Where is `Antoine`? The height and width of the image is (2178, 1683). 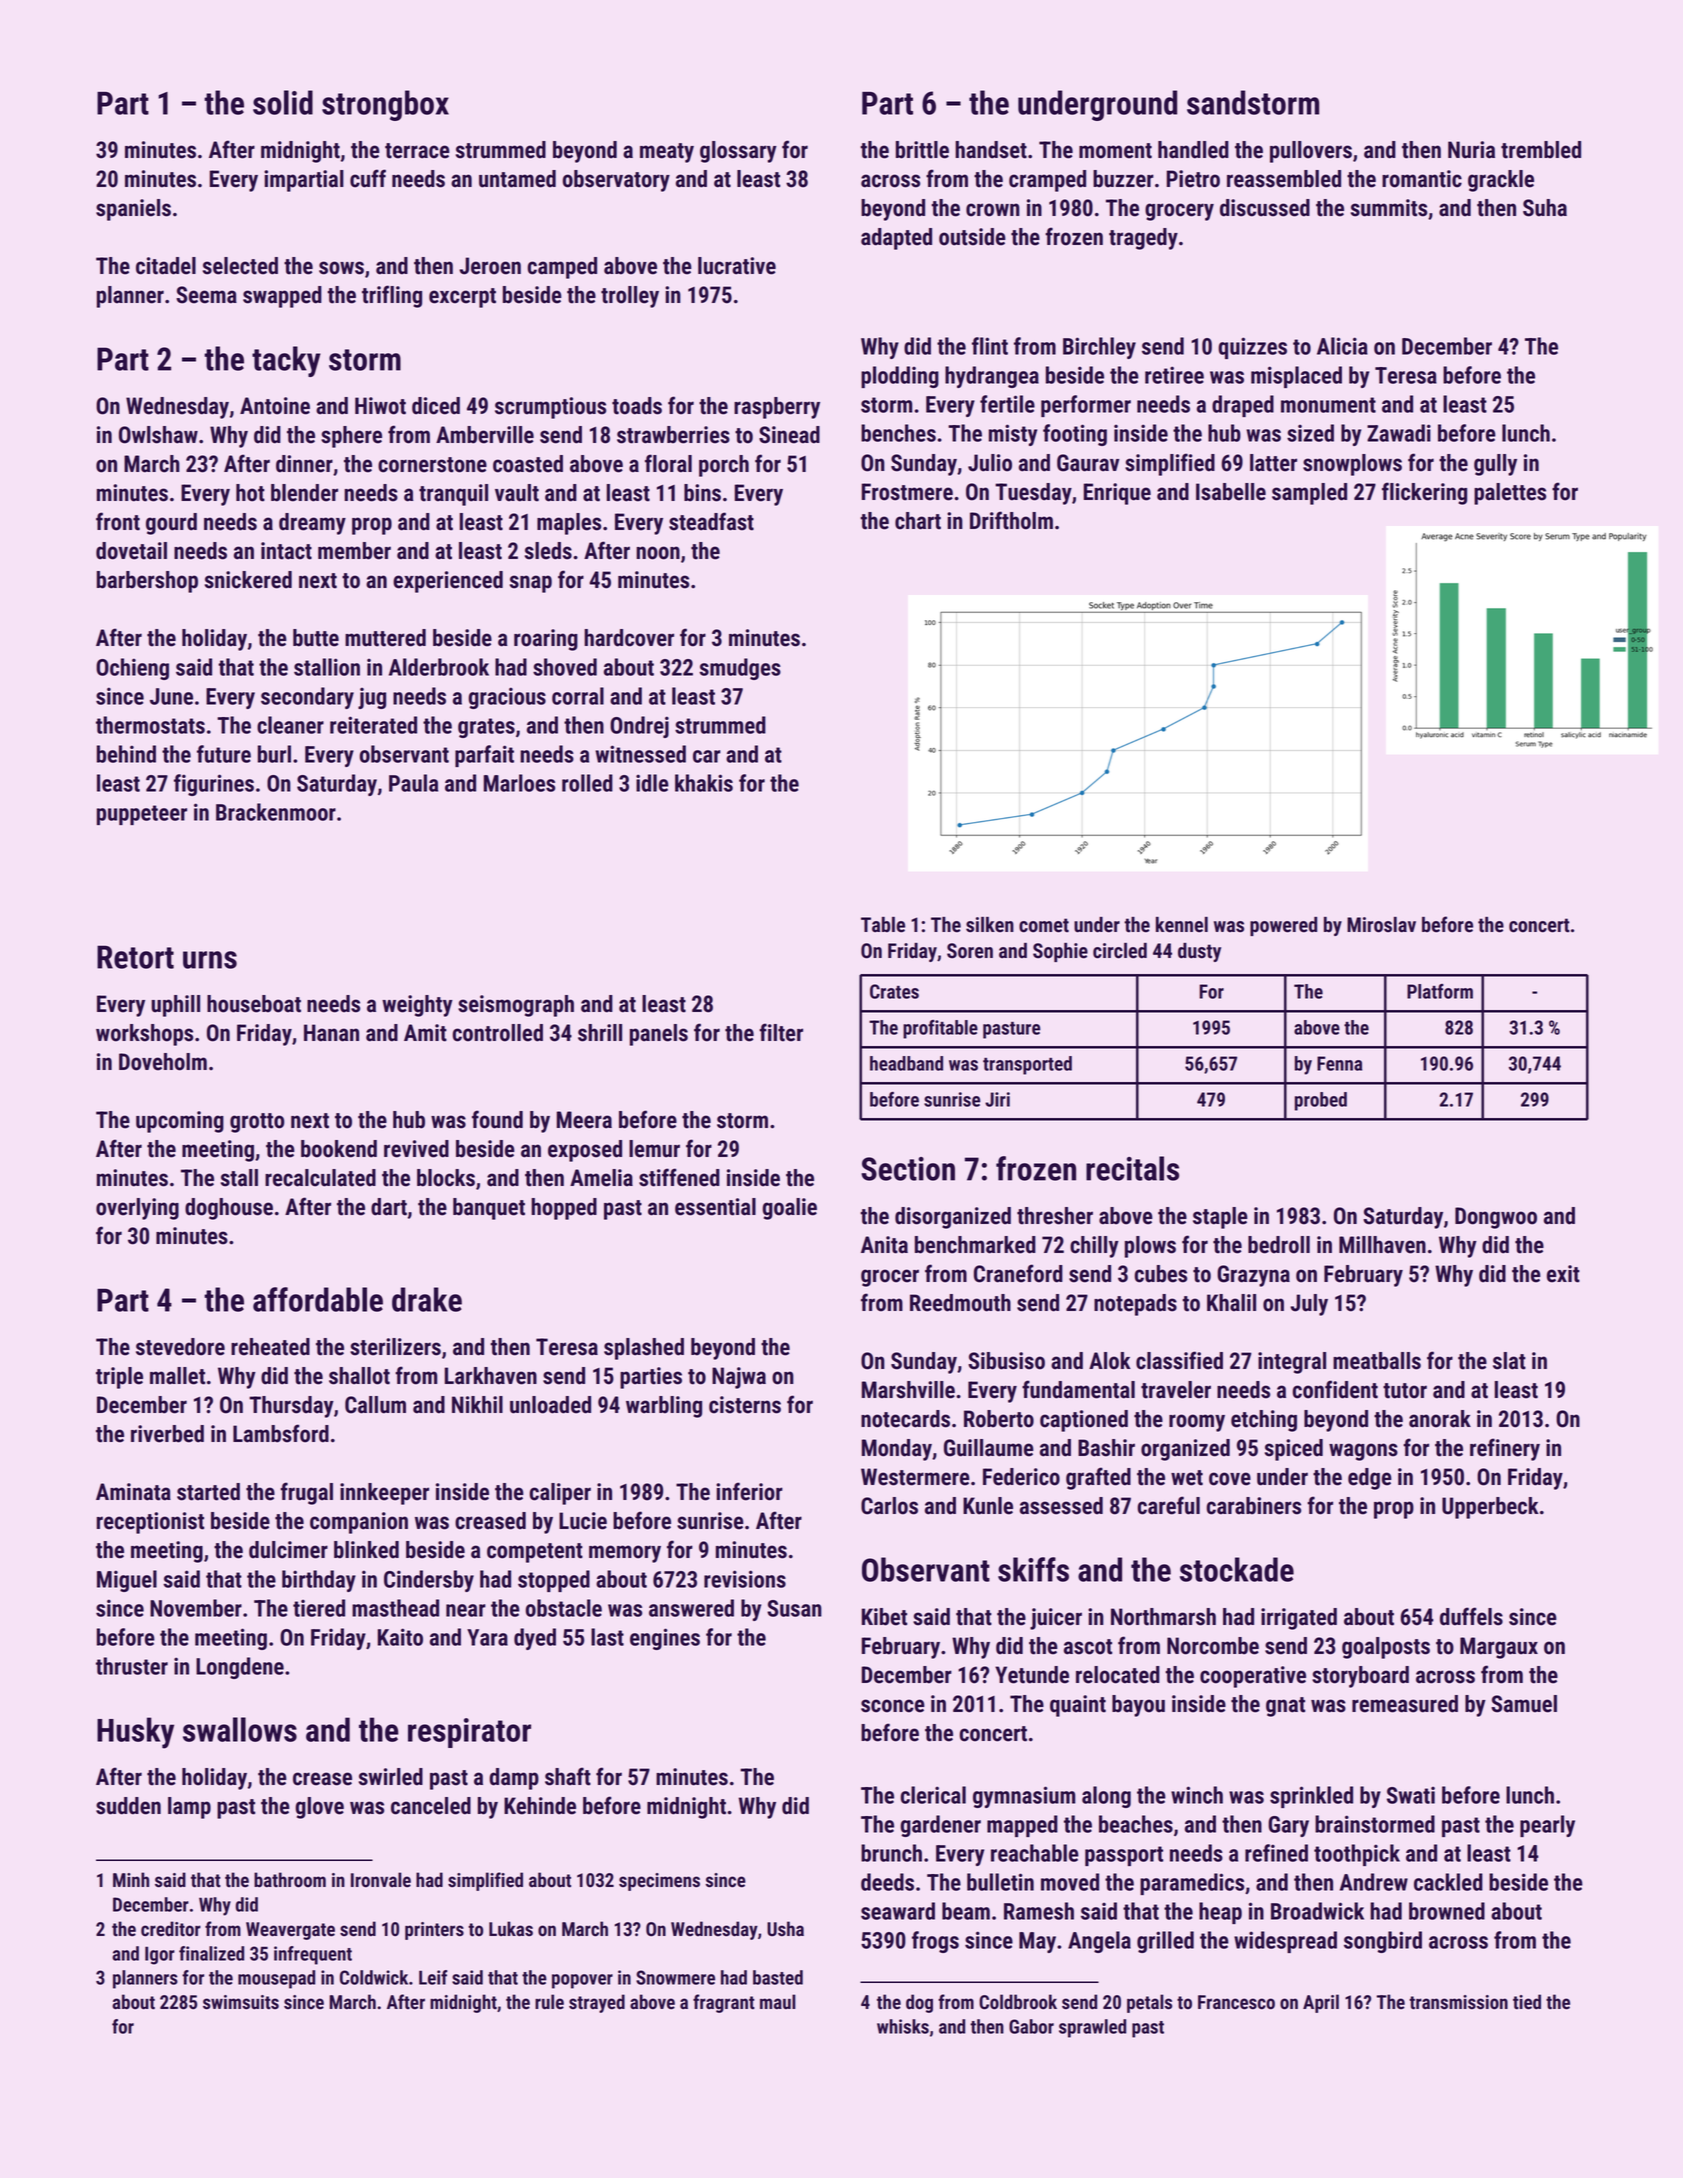
Antoine is located at coordinates (275, 406).
